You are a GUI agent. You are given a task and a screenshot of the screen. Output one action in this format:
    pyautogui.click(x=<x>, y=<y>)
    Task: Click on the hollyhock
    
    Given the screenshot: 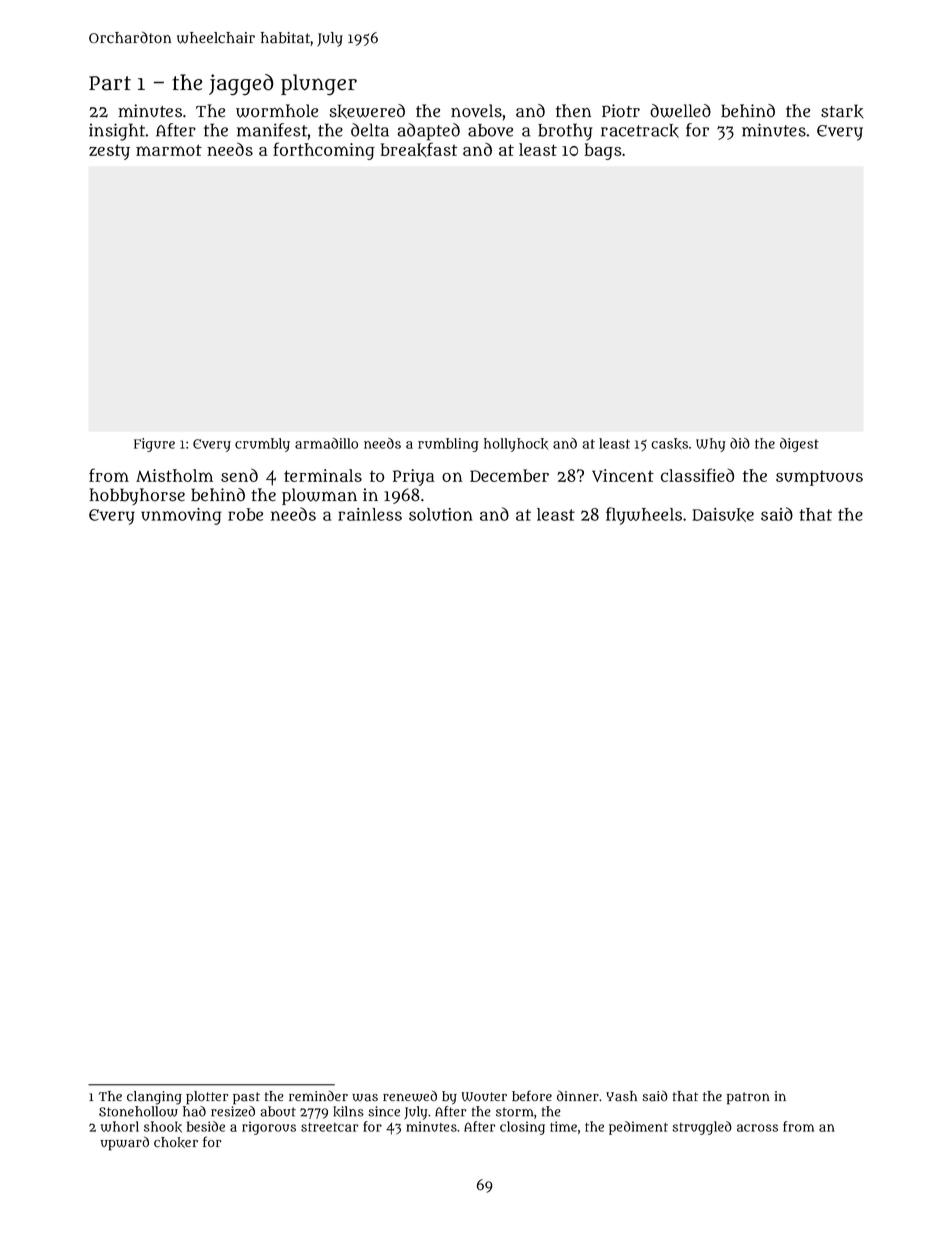 What is the action you would take?
    pyautogui.click(x=516, y=445)
